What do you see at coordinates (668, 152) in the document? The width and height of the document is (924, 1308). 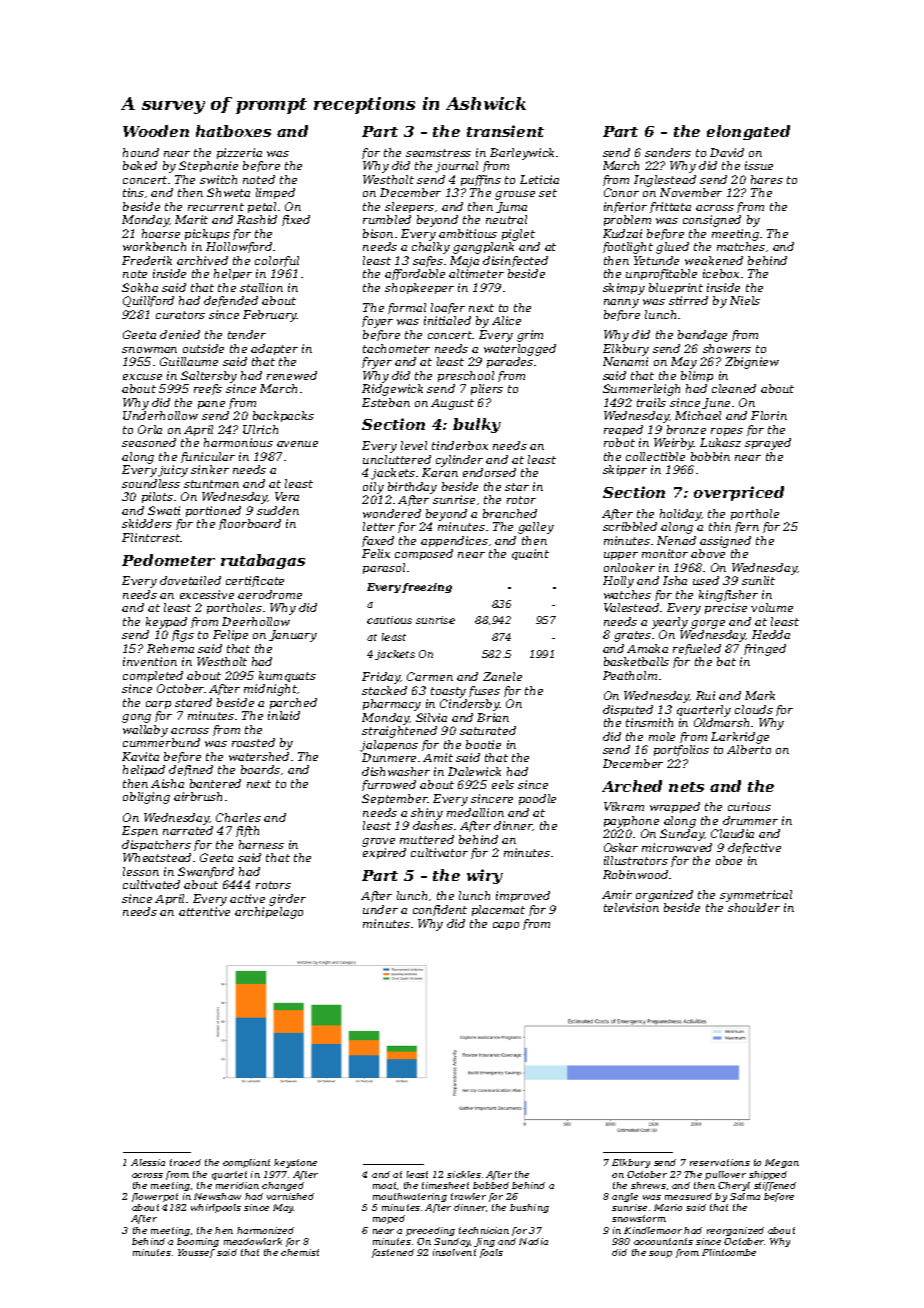 I see `sanders` at bounding box center [668, 152].
